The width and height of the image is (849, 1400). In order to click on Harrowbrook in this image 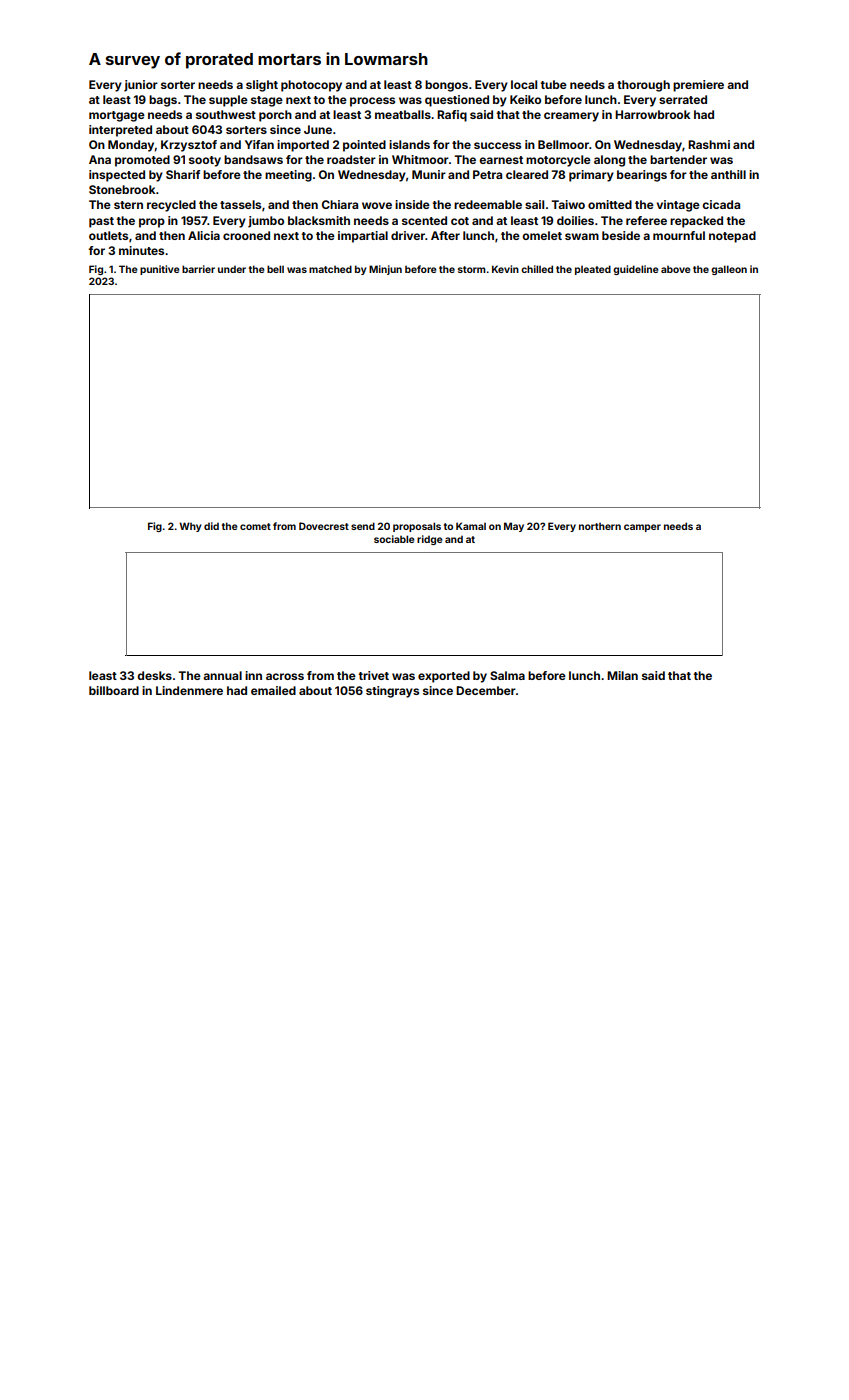, I will do `click(652, 114)`.
